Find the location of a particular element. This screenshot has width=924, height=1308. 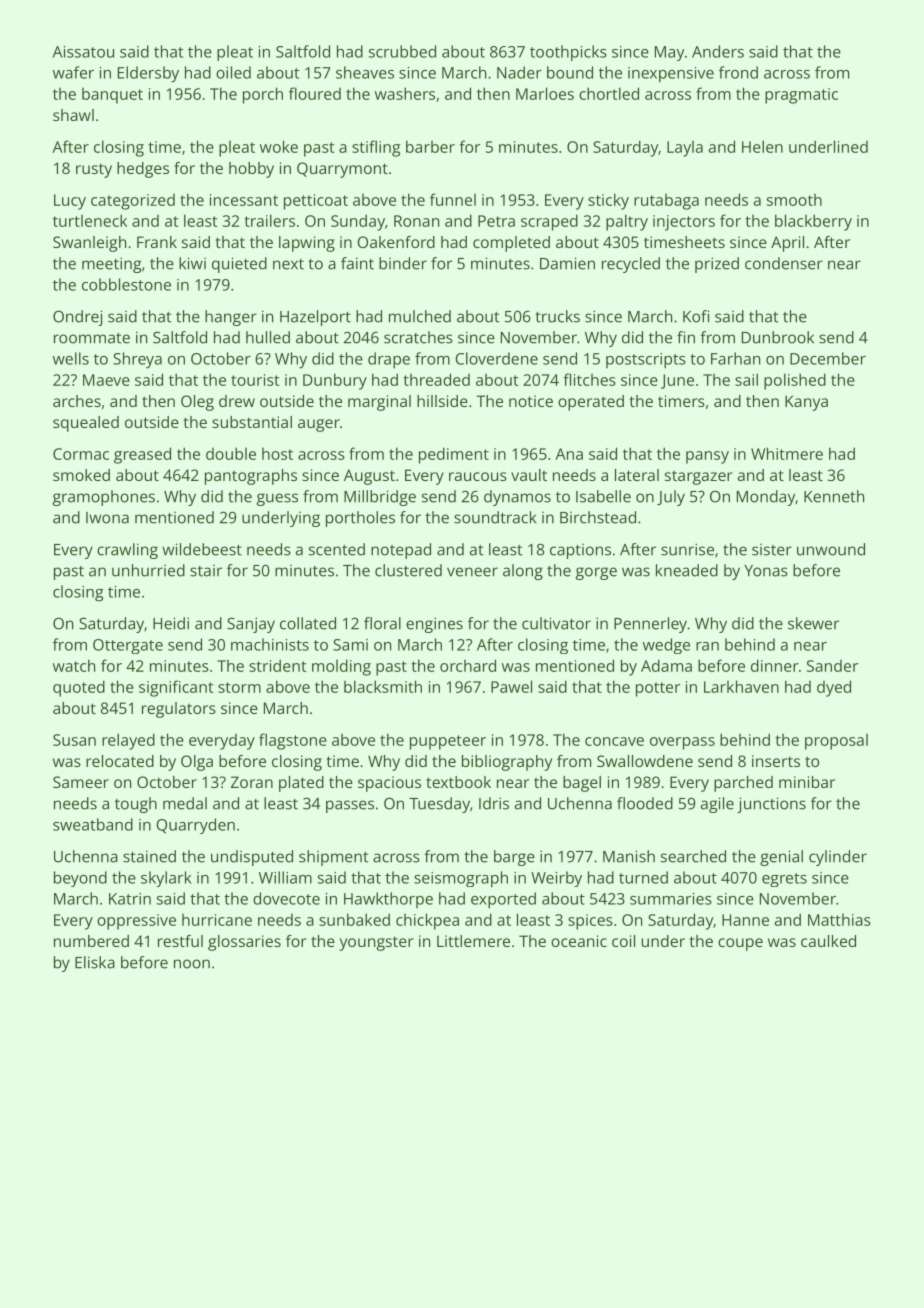

Marloes is located at coordinates (545, 93).
